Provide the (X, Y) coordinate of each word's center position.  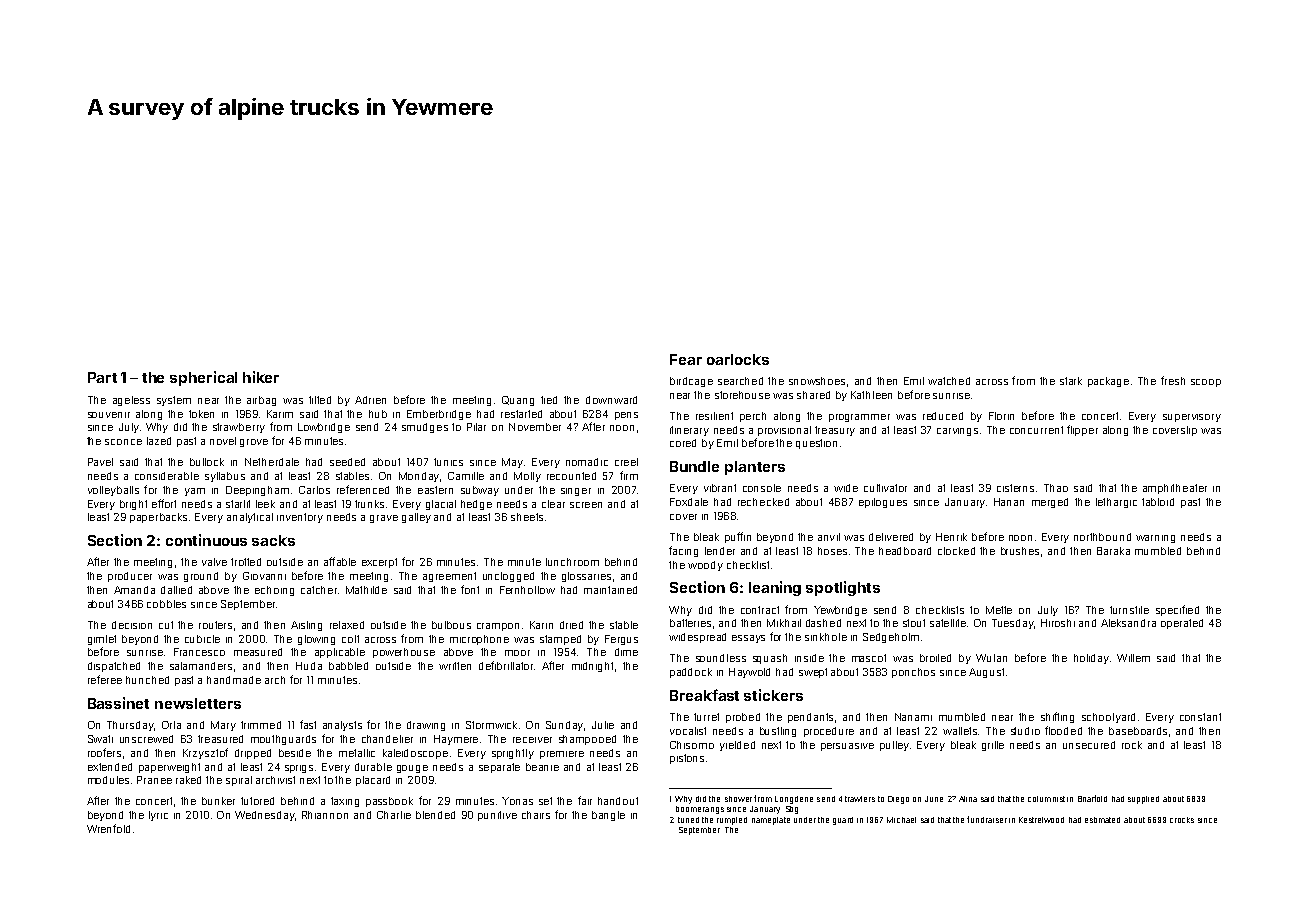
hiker (261, 377)
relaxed (347, 625)
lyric (158, 816)
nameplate (771, 821)
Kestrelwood (1041, 820)
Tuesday (1013, 624)
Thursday (130, 726)
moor (517, 653)
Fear (686, 359)
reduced (943, 416)
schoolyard (1108, 718)
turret (706, 717)
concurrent (1036, 430)
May (512, 463)
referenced (363, 489)
